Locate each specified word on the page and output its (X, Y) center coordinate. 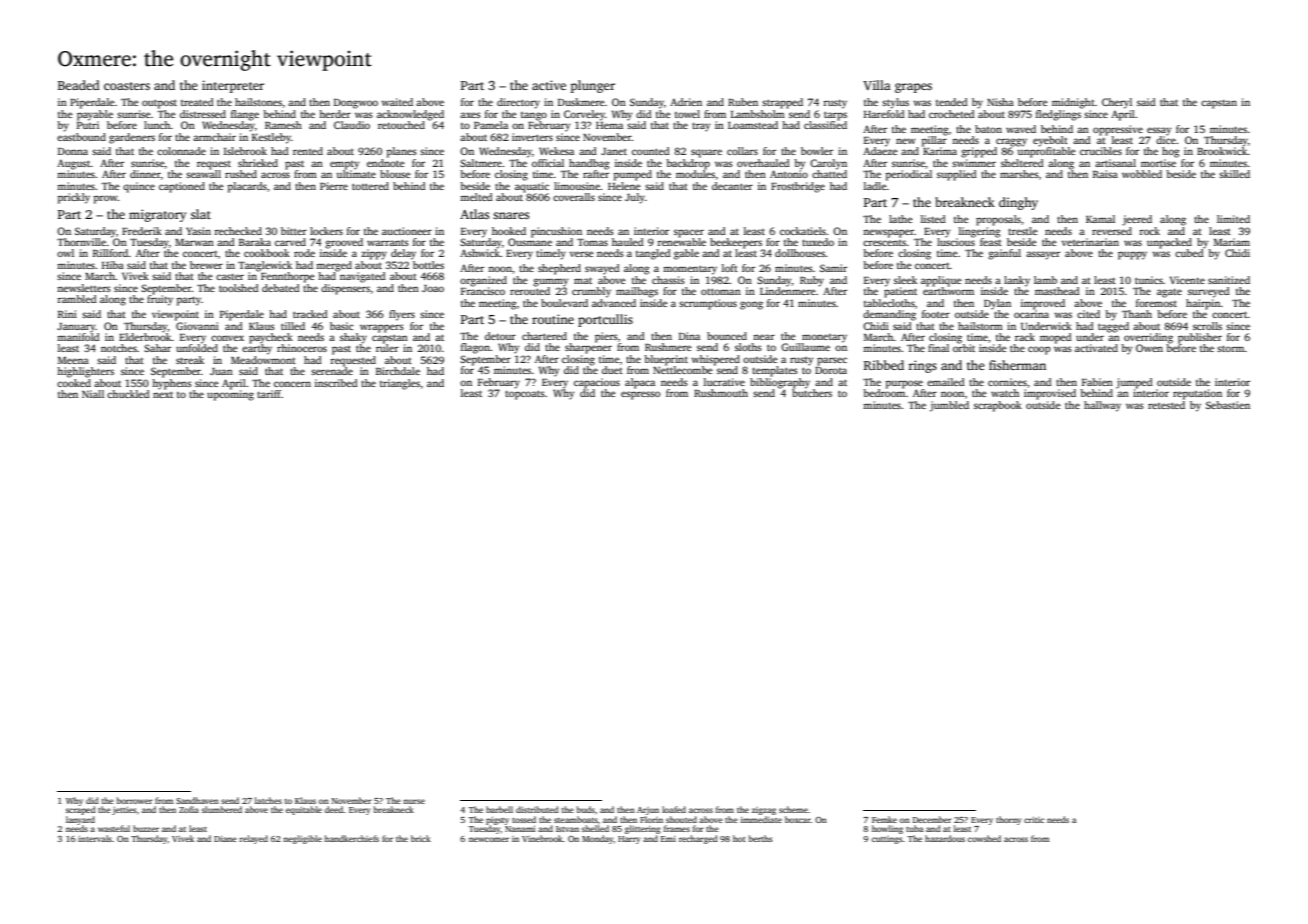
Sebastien (1228, 405)
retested (1166, 405)
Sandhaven (197, 800)
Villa (877, 85)
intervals (95, 838)
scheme (793, 809)
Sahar (157, 348)
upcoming (230, 395)
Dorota (831, 370)
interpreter (233, 86)
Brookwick (1222, 151)
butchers (812, 393)
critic (1034, 820)
